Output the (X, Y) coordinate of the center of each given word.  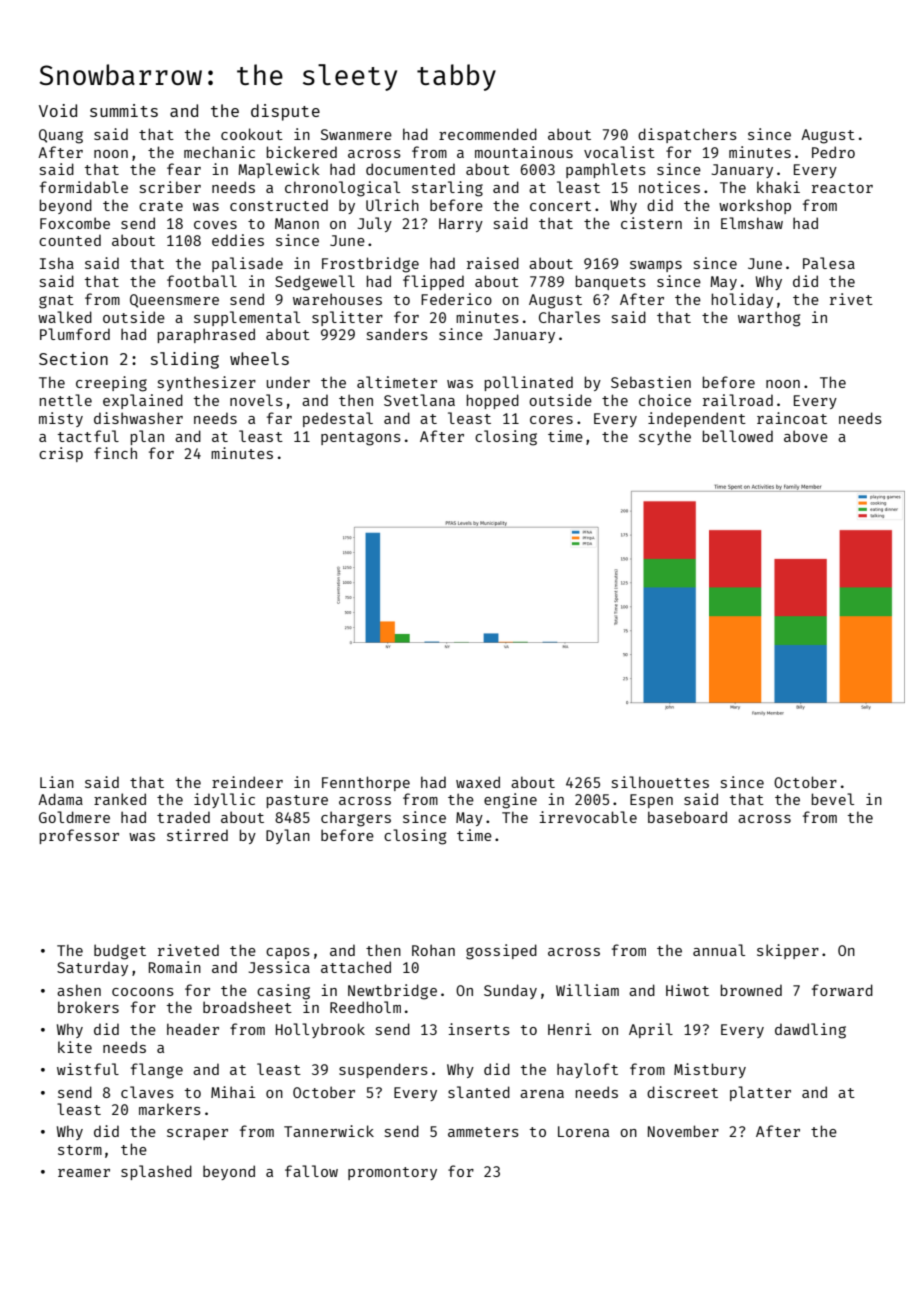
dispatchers (687, 135)
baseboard (687, 817)
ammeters (483, 1132)
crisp (61, 454)
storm (80, 1150)
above (806, 436)
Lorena (583, 1131)
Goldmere (74, 817)
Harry (461, 225)
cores (551, 420)
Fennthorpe (366, 783)
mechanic (219, 152)
